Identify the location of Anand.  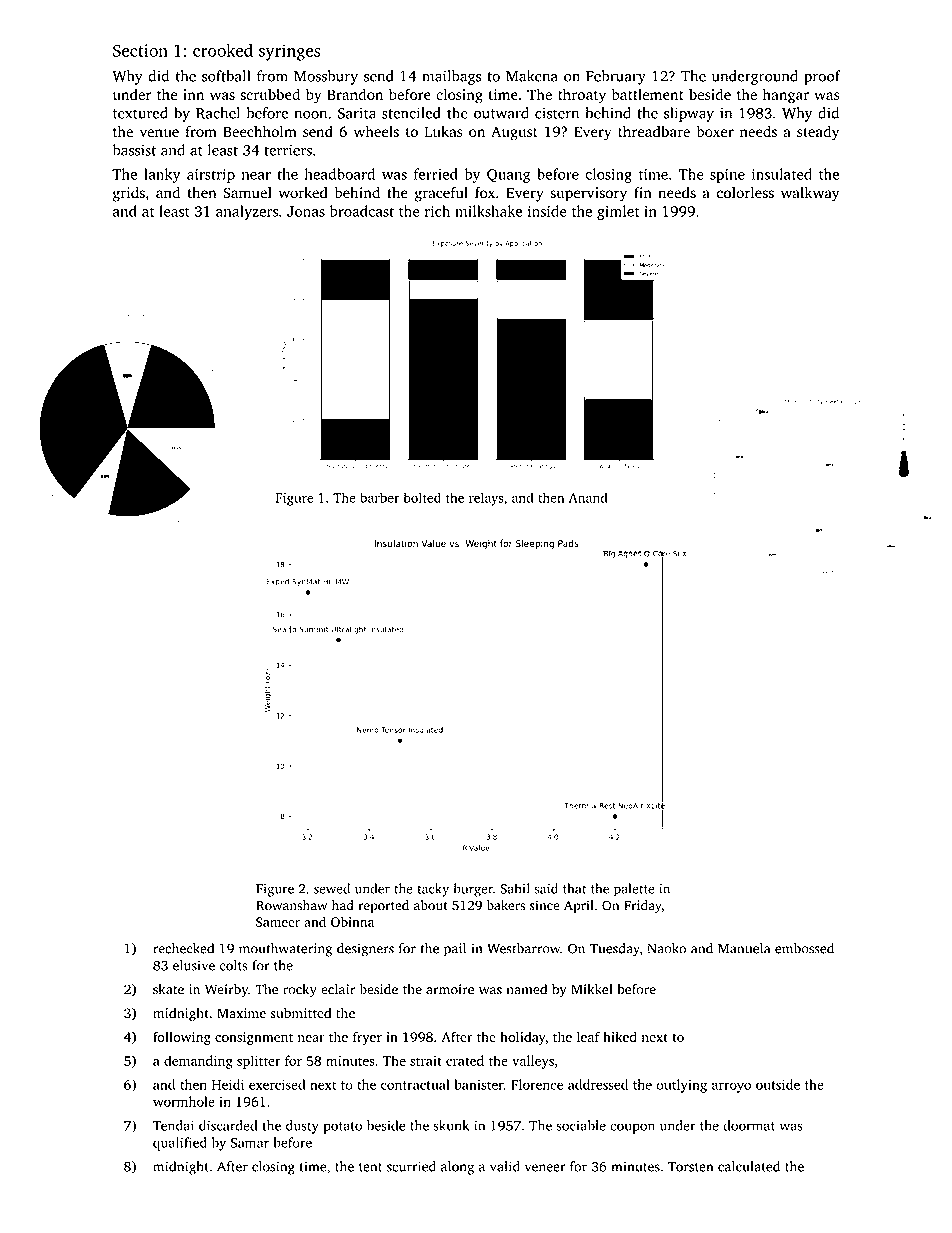
(588, 497).
